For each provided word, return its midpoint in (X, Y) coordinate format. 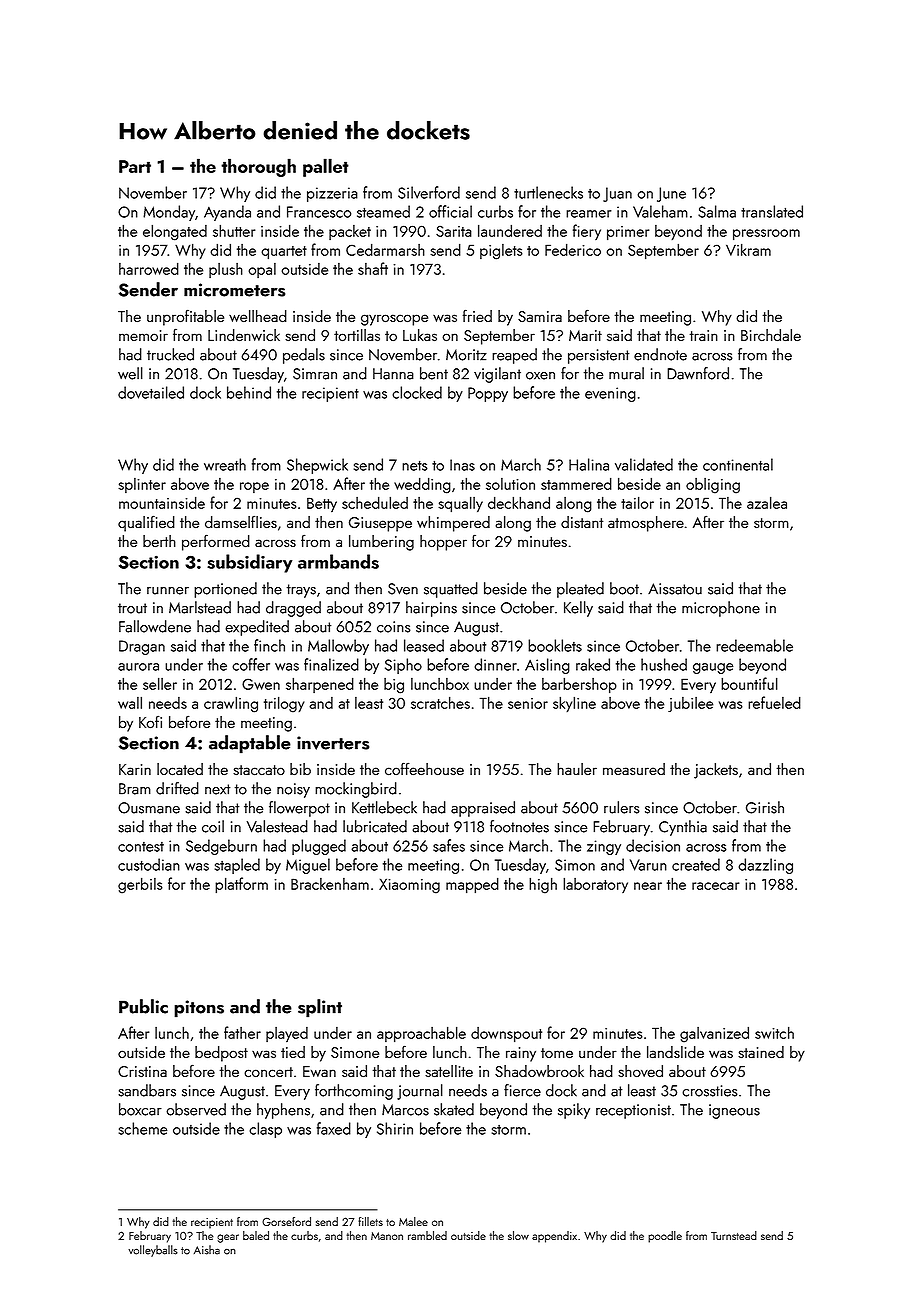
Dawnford (698, 373)
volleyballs (153, 1251)
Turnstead (734, 1235)
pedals (304, 356)
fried (477, 315)
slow (518, 1235)
